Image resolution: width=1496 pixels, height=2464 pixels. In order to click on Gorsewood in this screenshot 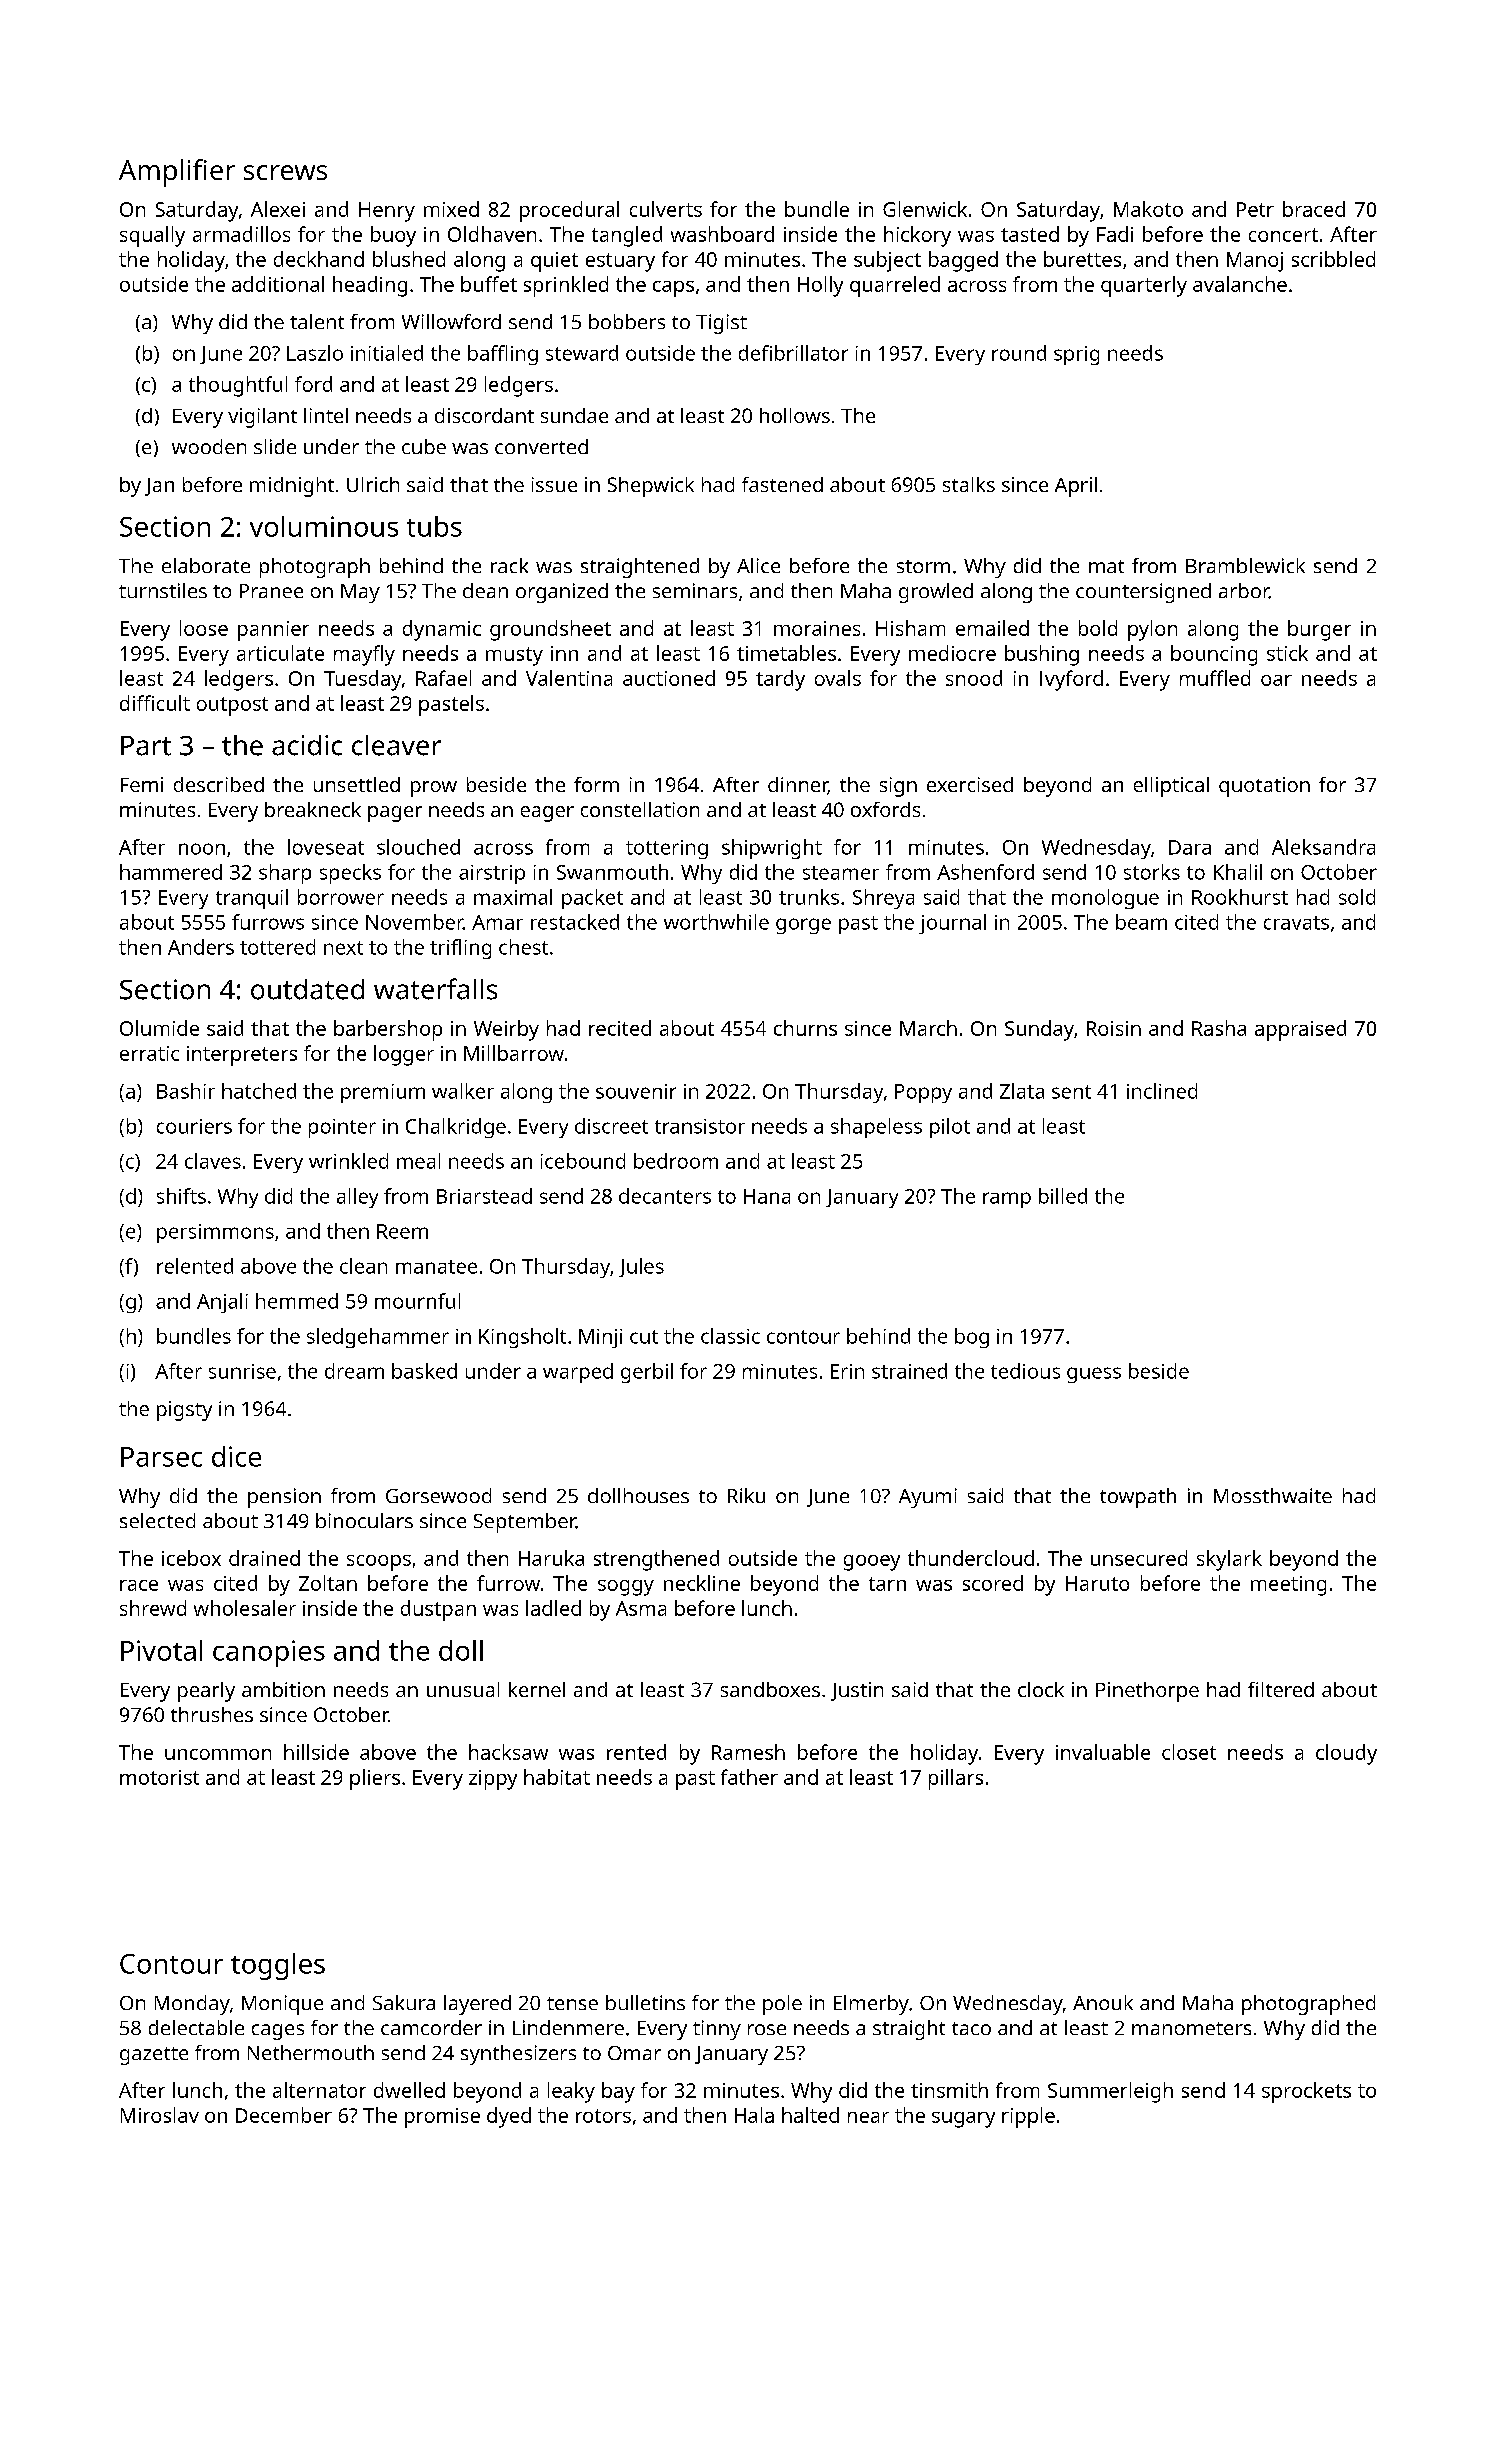, I will do `click(438, 1495)`.
